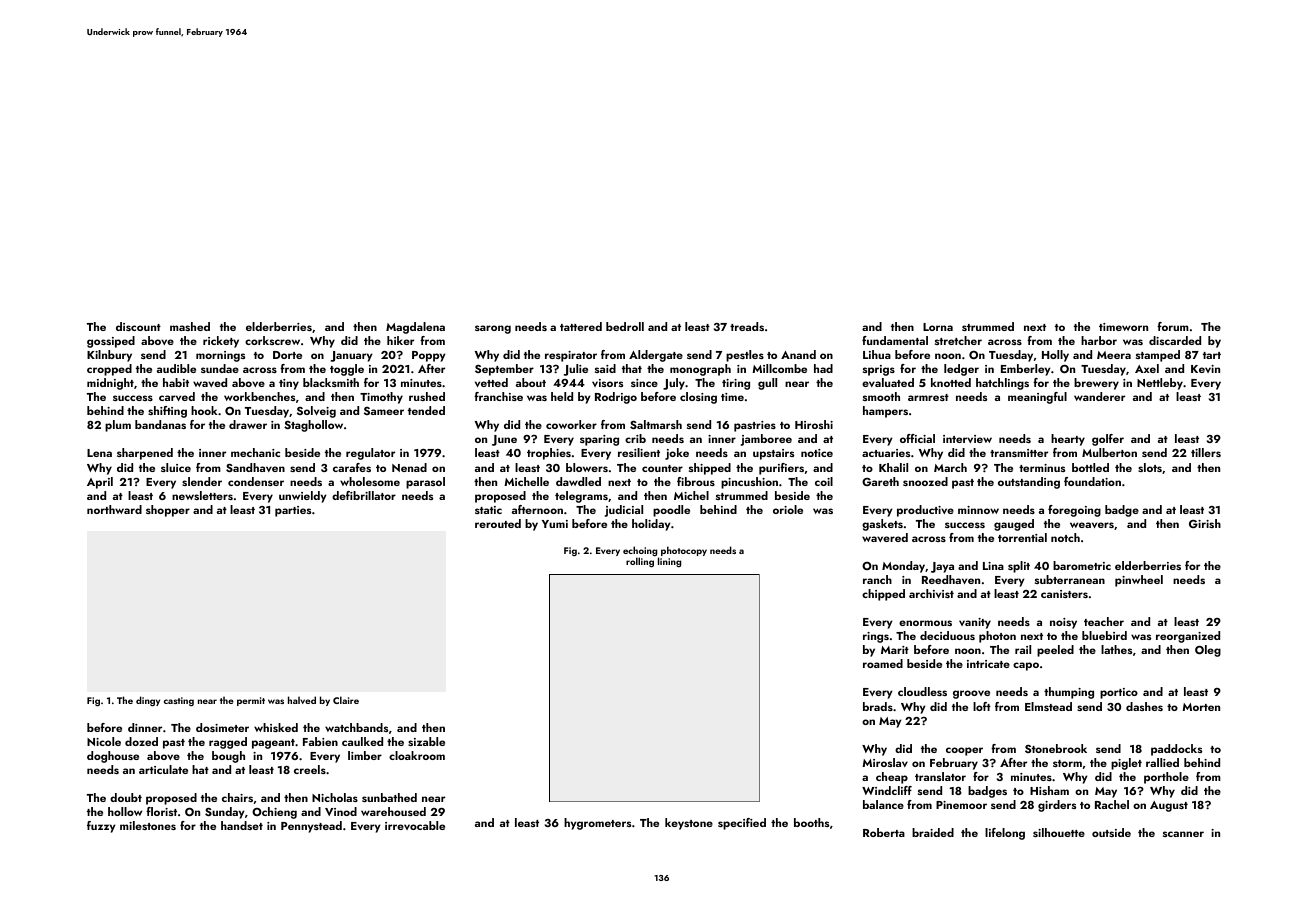  What do you see at coordinates (1092, 525) in the document?
I see `weavers` at bounding box center [1092, 525].
